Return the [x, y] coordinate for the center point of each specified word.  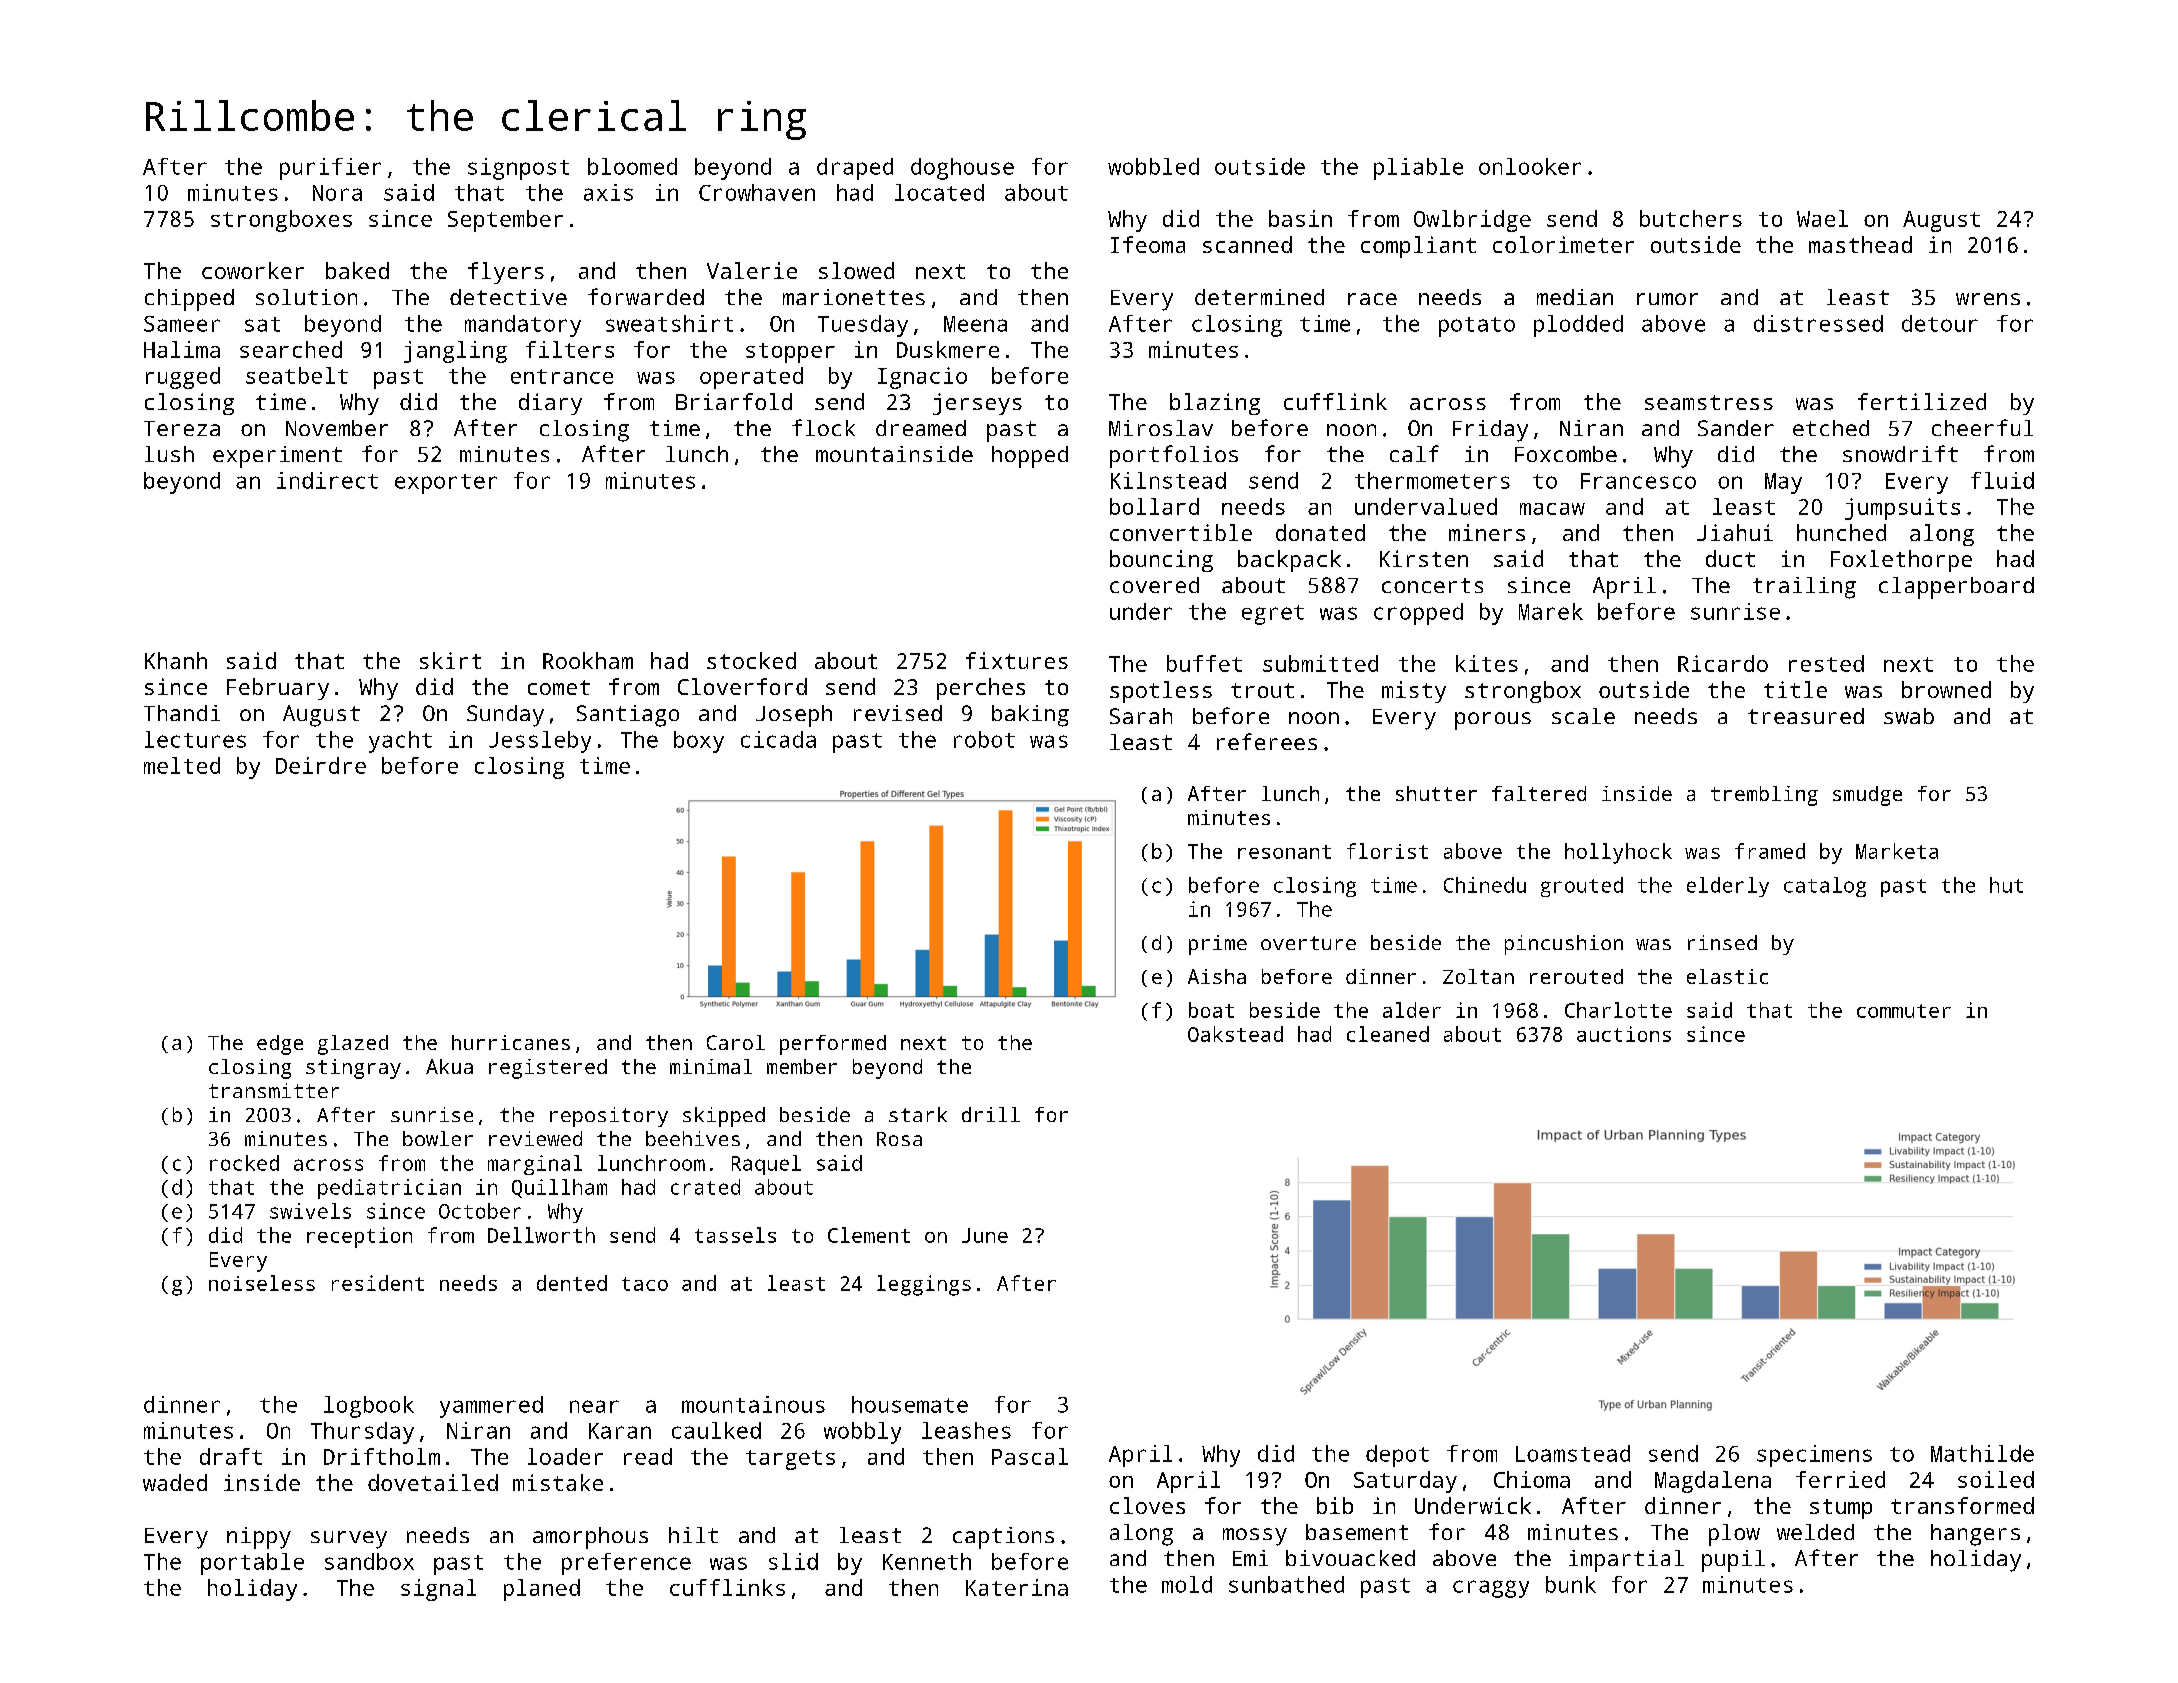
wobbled [1153, 166]
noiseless [262, 1283]
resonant [1284, 852]
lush [169, 454]
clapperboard [1956, 588]
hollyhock [1618, 853]
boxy [699, 742]
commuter [1904, 1011]
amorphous [590, 1538]
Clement [869, 1235]
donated [1320, 532]
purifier [330, 169]
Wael [1822, 218]
